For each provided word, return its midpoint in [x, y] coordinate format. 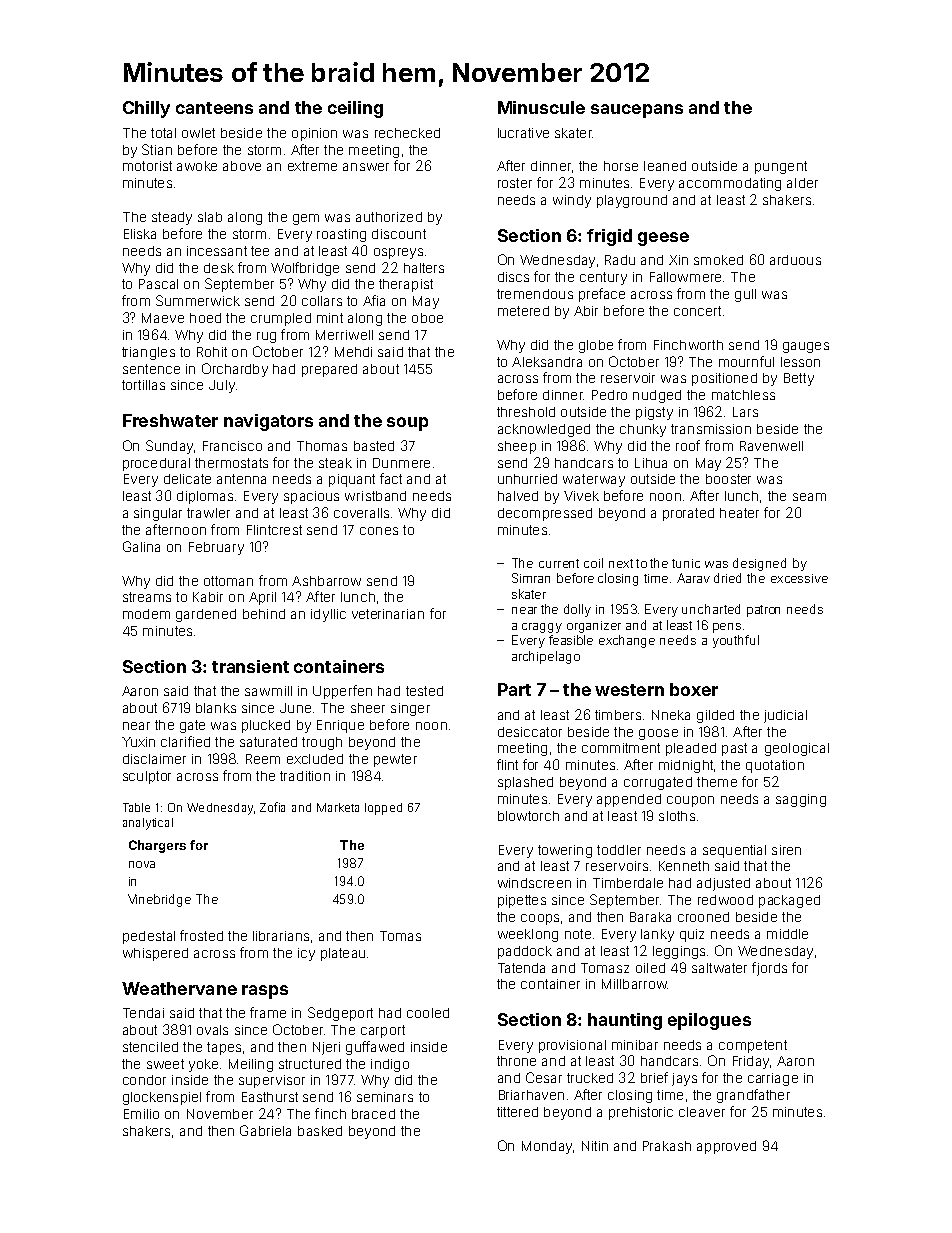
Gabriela [265, 1130]
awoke [197, 166]
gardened [206, 615]
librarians [281, 936]
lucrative [523, 133]
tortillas [143, 385]
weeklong [528, 935]
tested [424, 691]
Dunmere [401, 463]
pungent [781, 167]
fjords [769, 969]
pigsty [654, 413]
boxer [694, 689]
